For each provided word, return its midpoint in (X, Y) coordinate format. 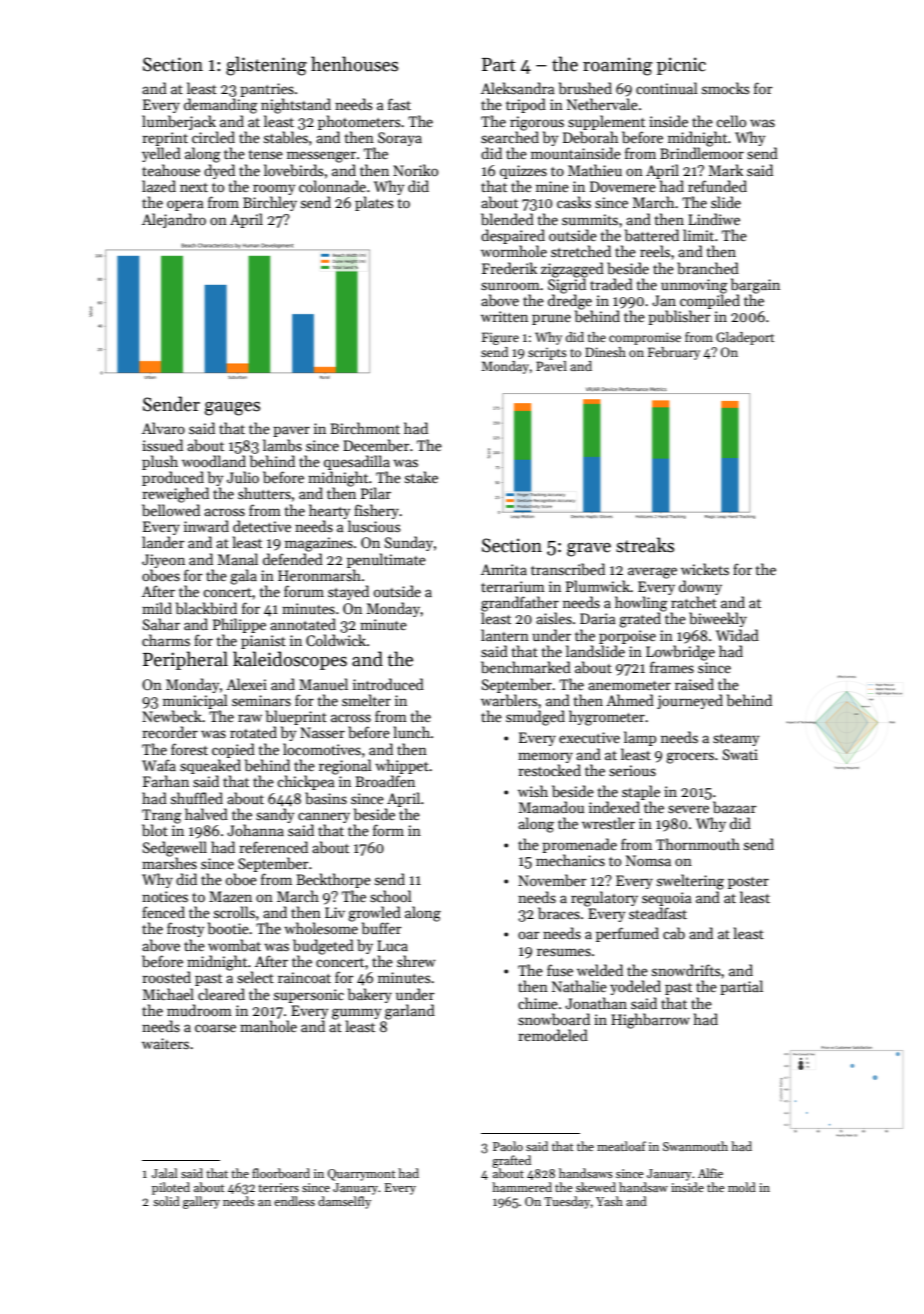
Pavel (551, 366)
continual (667, 88)
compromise (645, 338)
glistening (266, 66)
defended (293, 559)
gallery (201, 1202)
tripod (526, 105)
